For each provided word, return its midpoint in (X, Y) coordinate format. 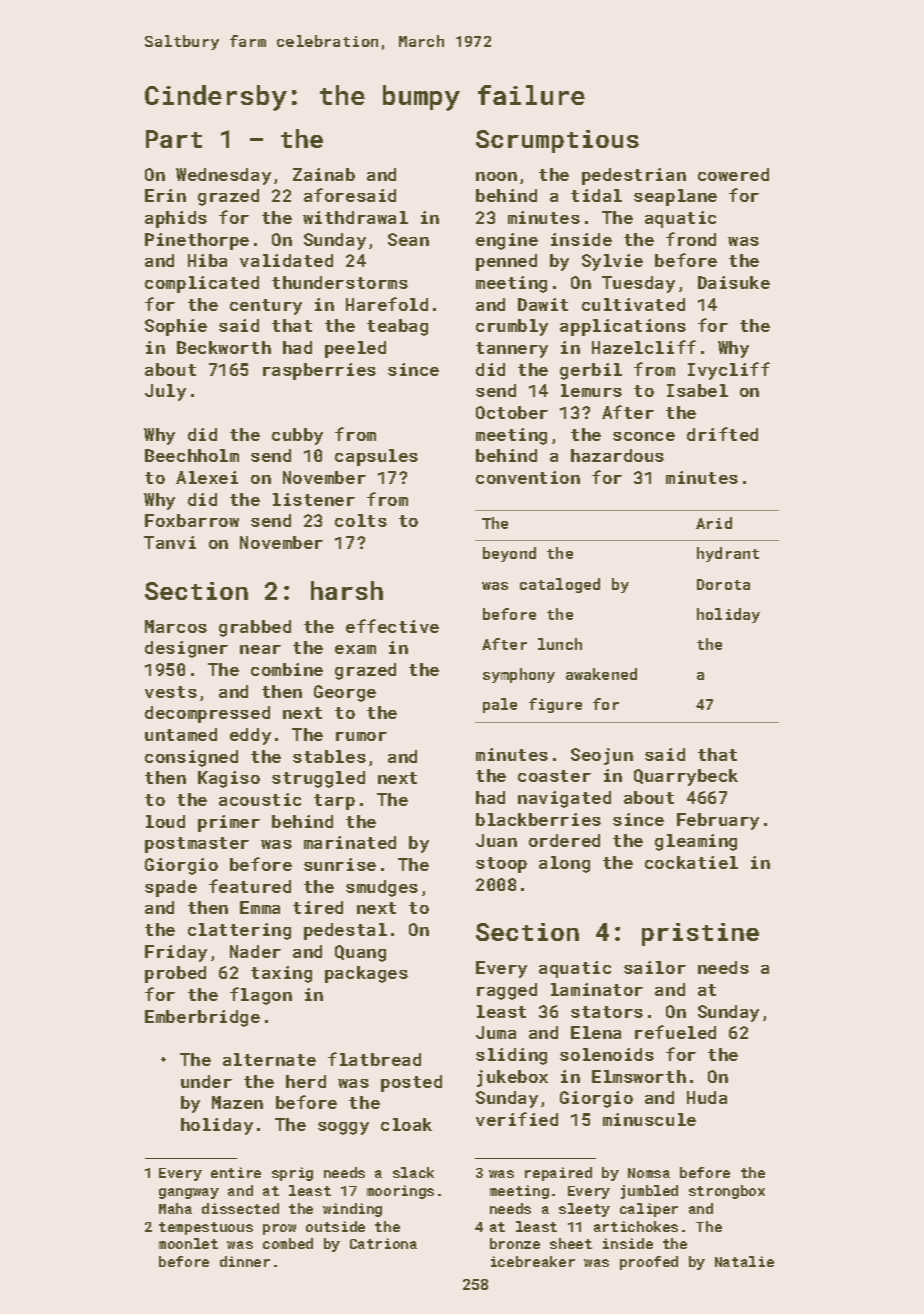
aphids (176, 219)
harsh (347, 590)
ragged (507, 991)
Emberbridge (202, 1018)
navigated (564, 799)
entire (236, 1172)
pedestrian (634, 176)
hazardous (617, 455)
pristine (700, 934)
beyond (509, 554)
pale (500, 705)
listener (314, 499)
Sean (408, 239)
